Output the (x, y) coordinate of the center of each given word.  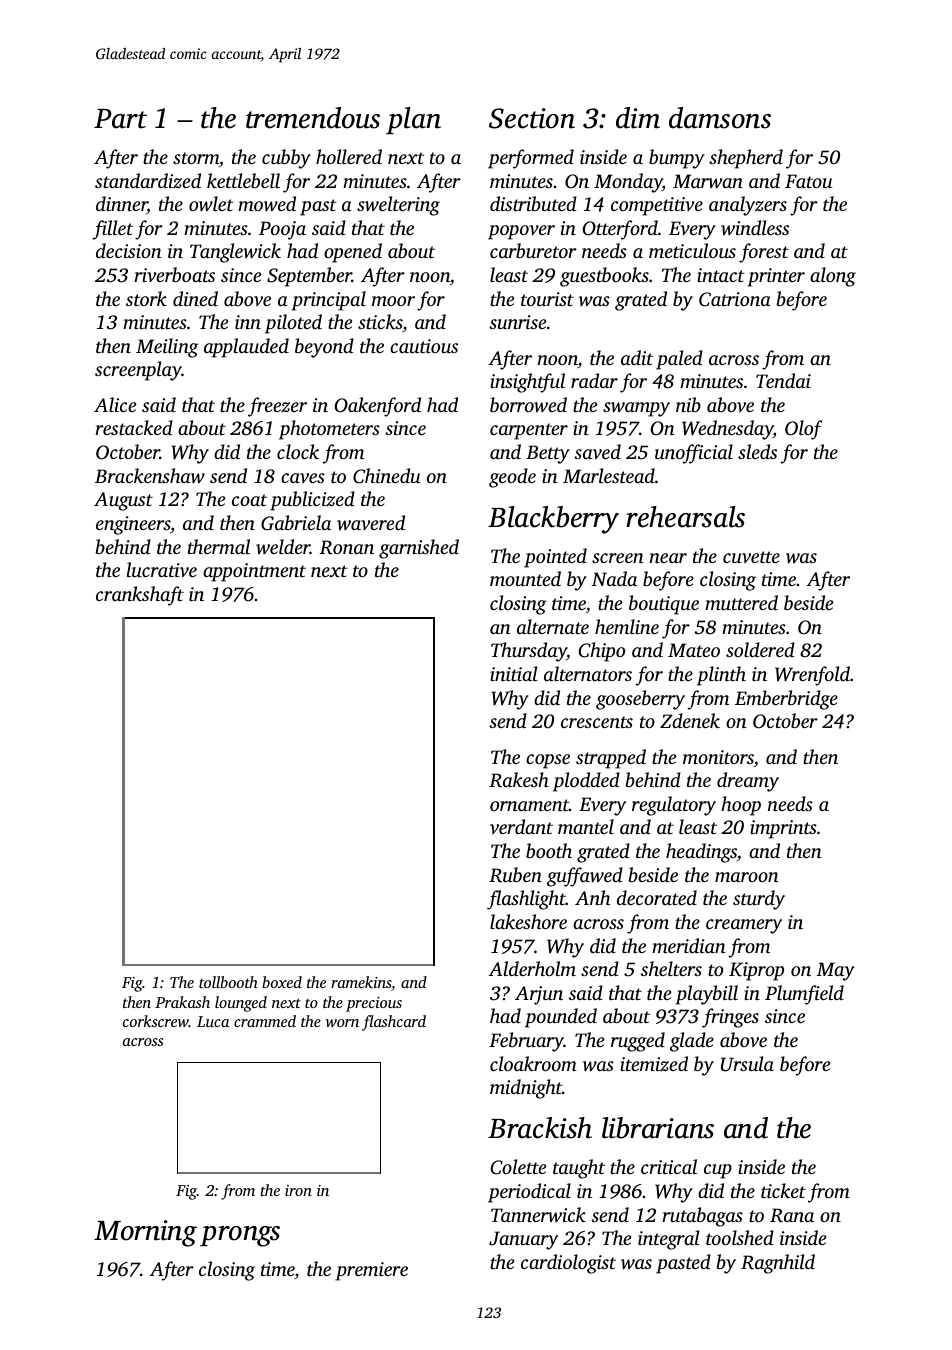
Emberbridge (786, 700)
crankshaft (140, 596)
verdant (521, 826)
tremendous (313, 118)
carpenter (529, 431)
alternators (588, 673)
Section (532, 118)
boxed (282, 982)
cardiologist (568, 1264)
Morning (145, 1233)
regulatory (674, 806)
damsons (720, 118)
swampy (636, 409)
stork (146, 298)
